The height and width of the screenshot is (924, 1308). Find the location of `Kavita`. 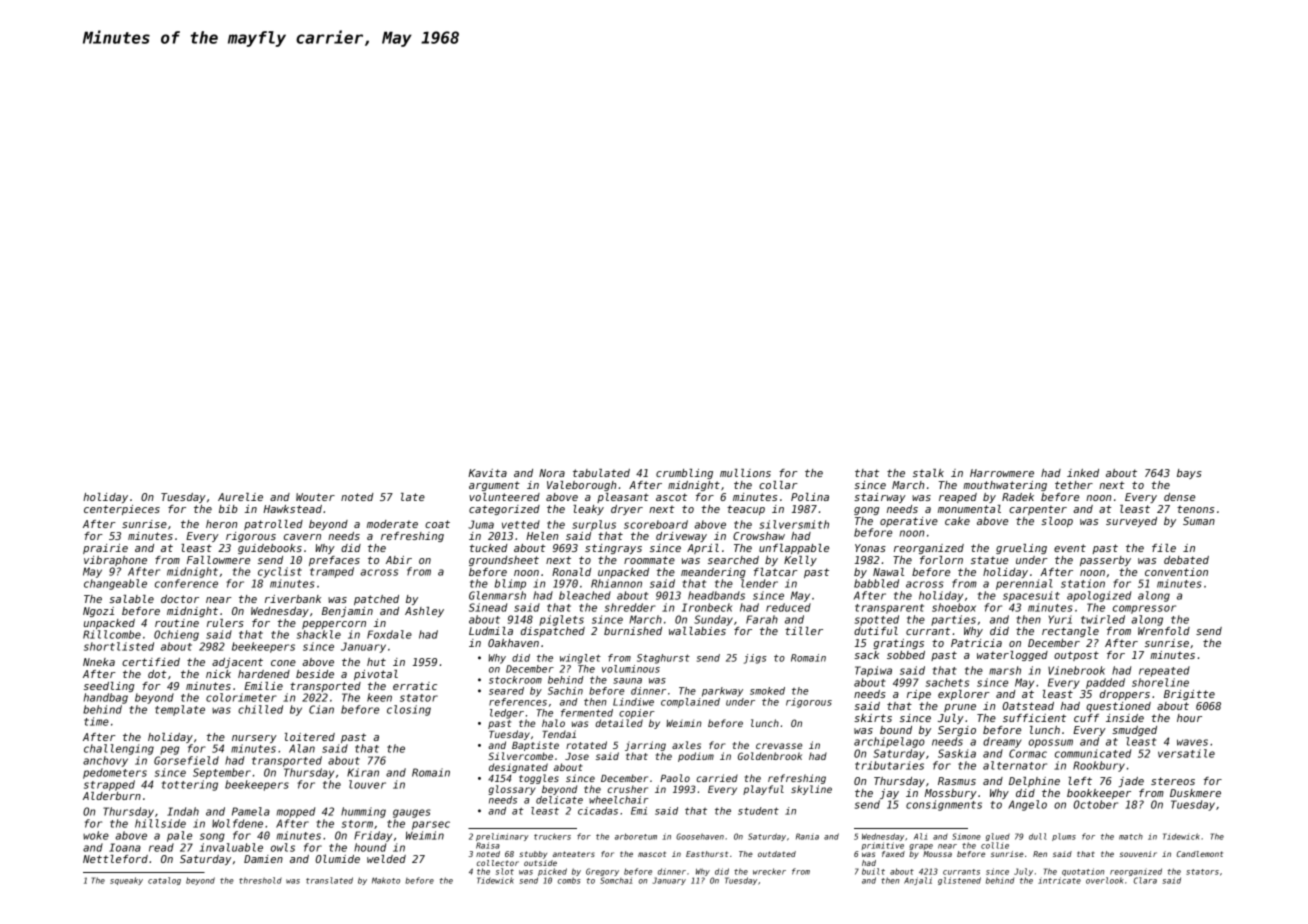

Kavita is located at coordinates (487, 473).
